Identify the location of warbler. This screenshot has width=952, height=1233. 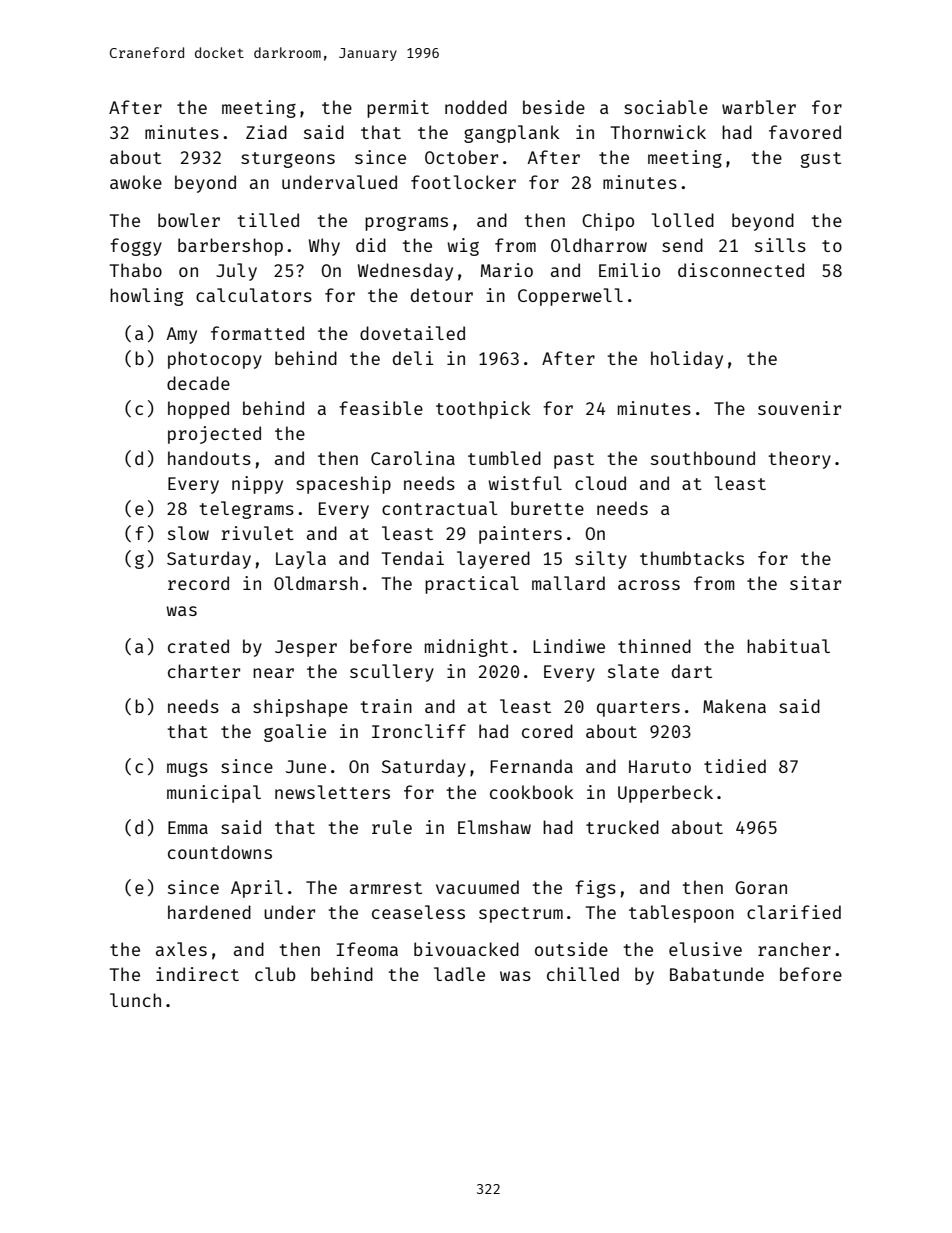
(759, 107).
